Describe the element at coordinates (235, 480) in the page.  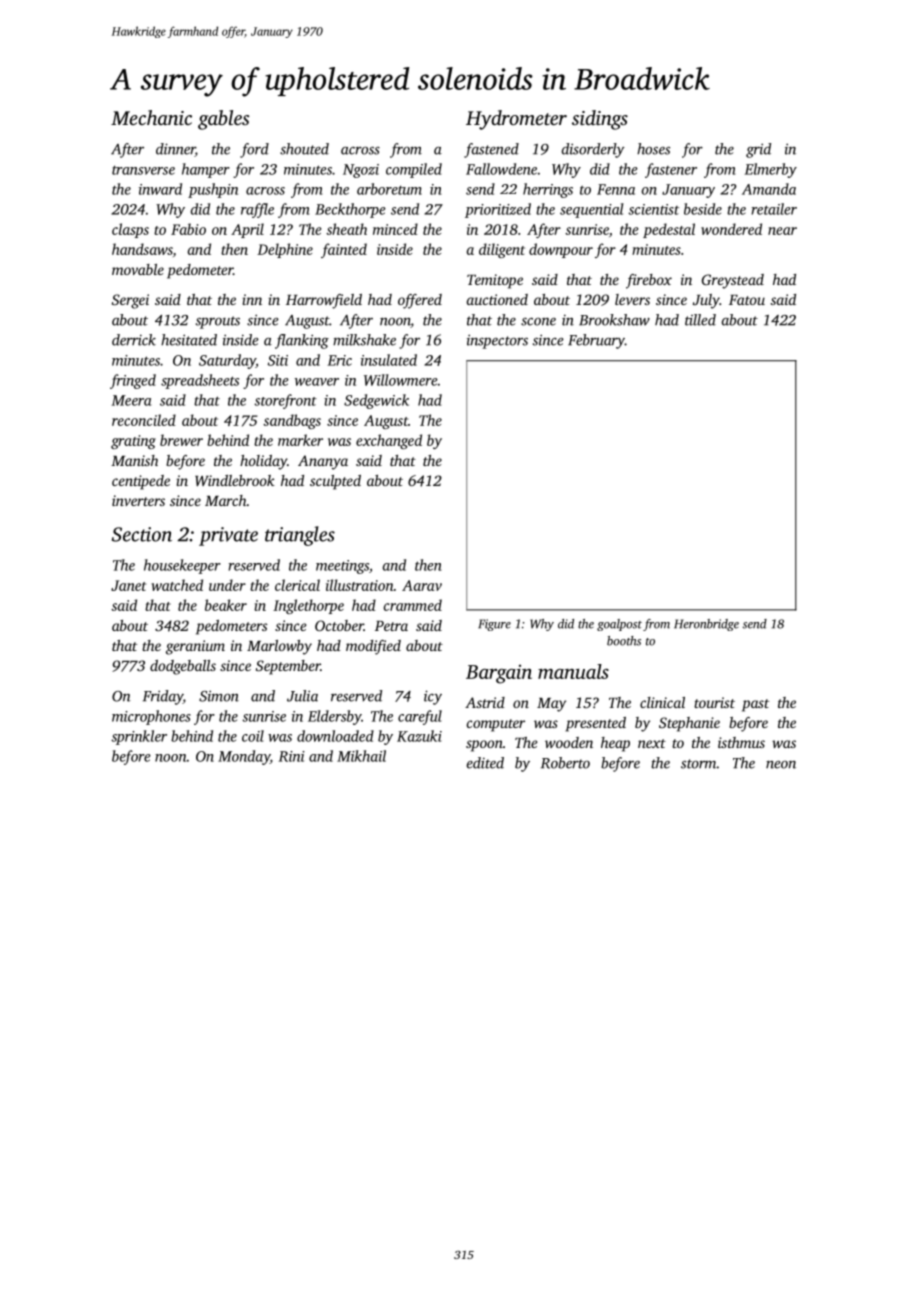
I see `Windlebrook` at that location.
